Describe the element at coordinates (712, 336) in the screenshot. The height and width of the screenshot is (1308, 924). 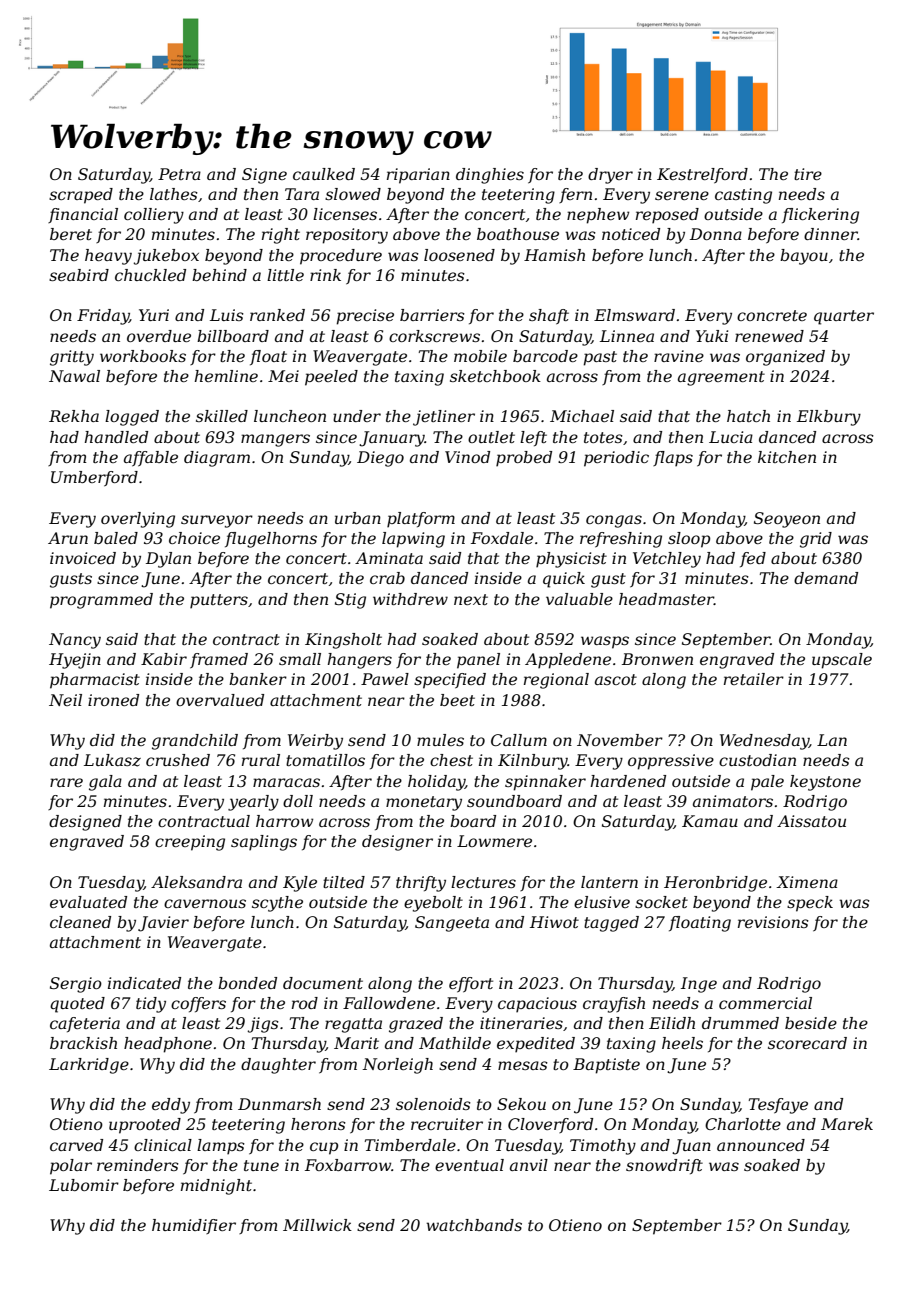
I see `Yuki` at that location.
